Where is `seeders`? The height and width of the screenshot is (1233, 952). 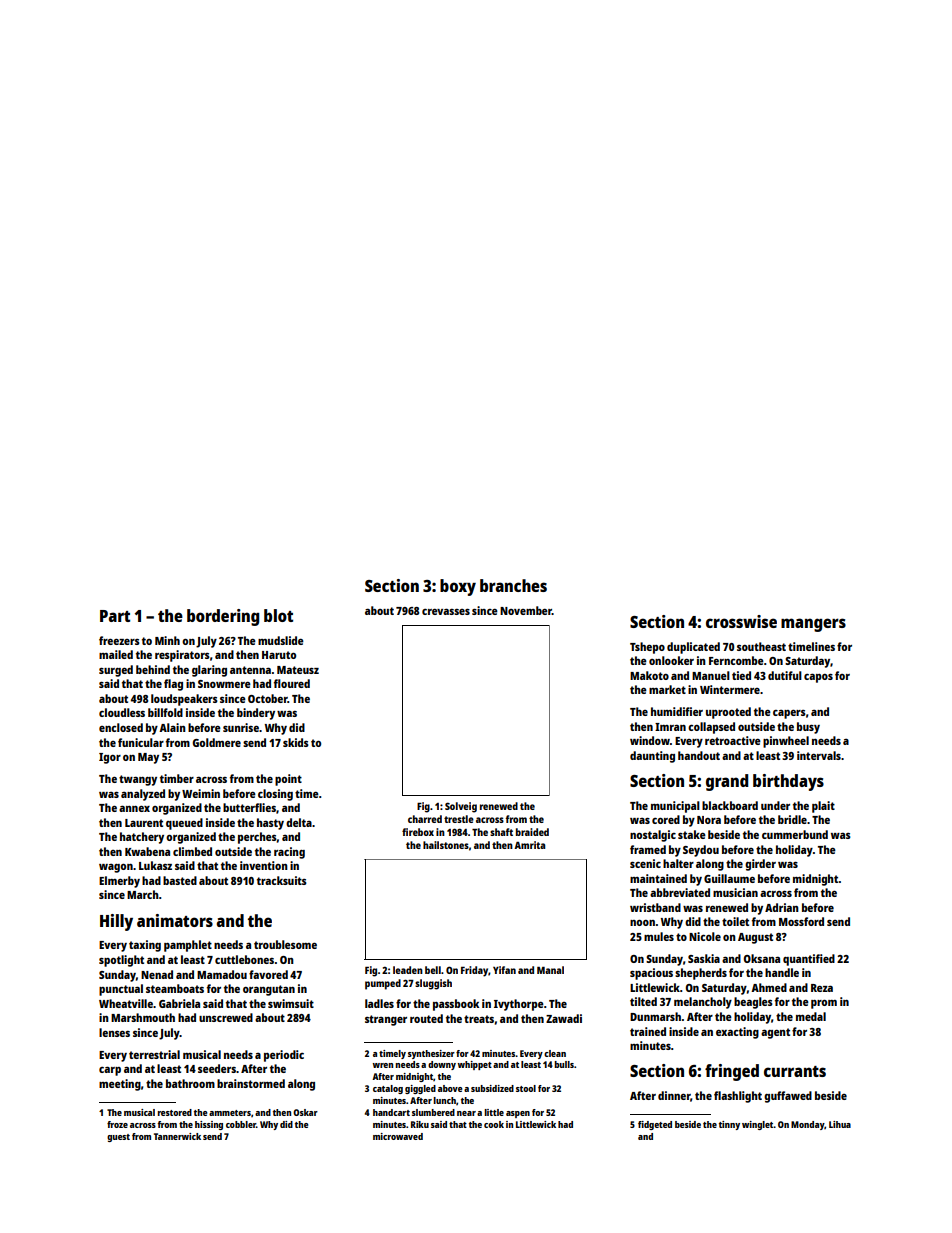
seeders is located at coordinates (217, 1068).
